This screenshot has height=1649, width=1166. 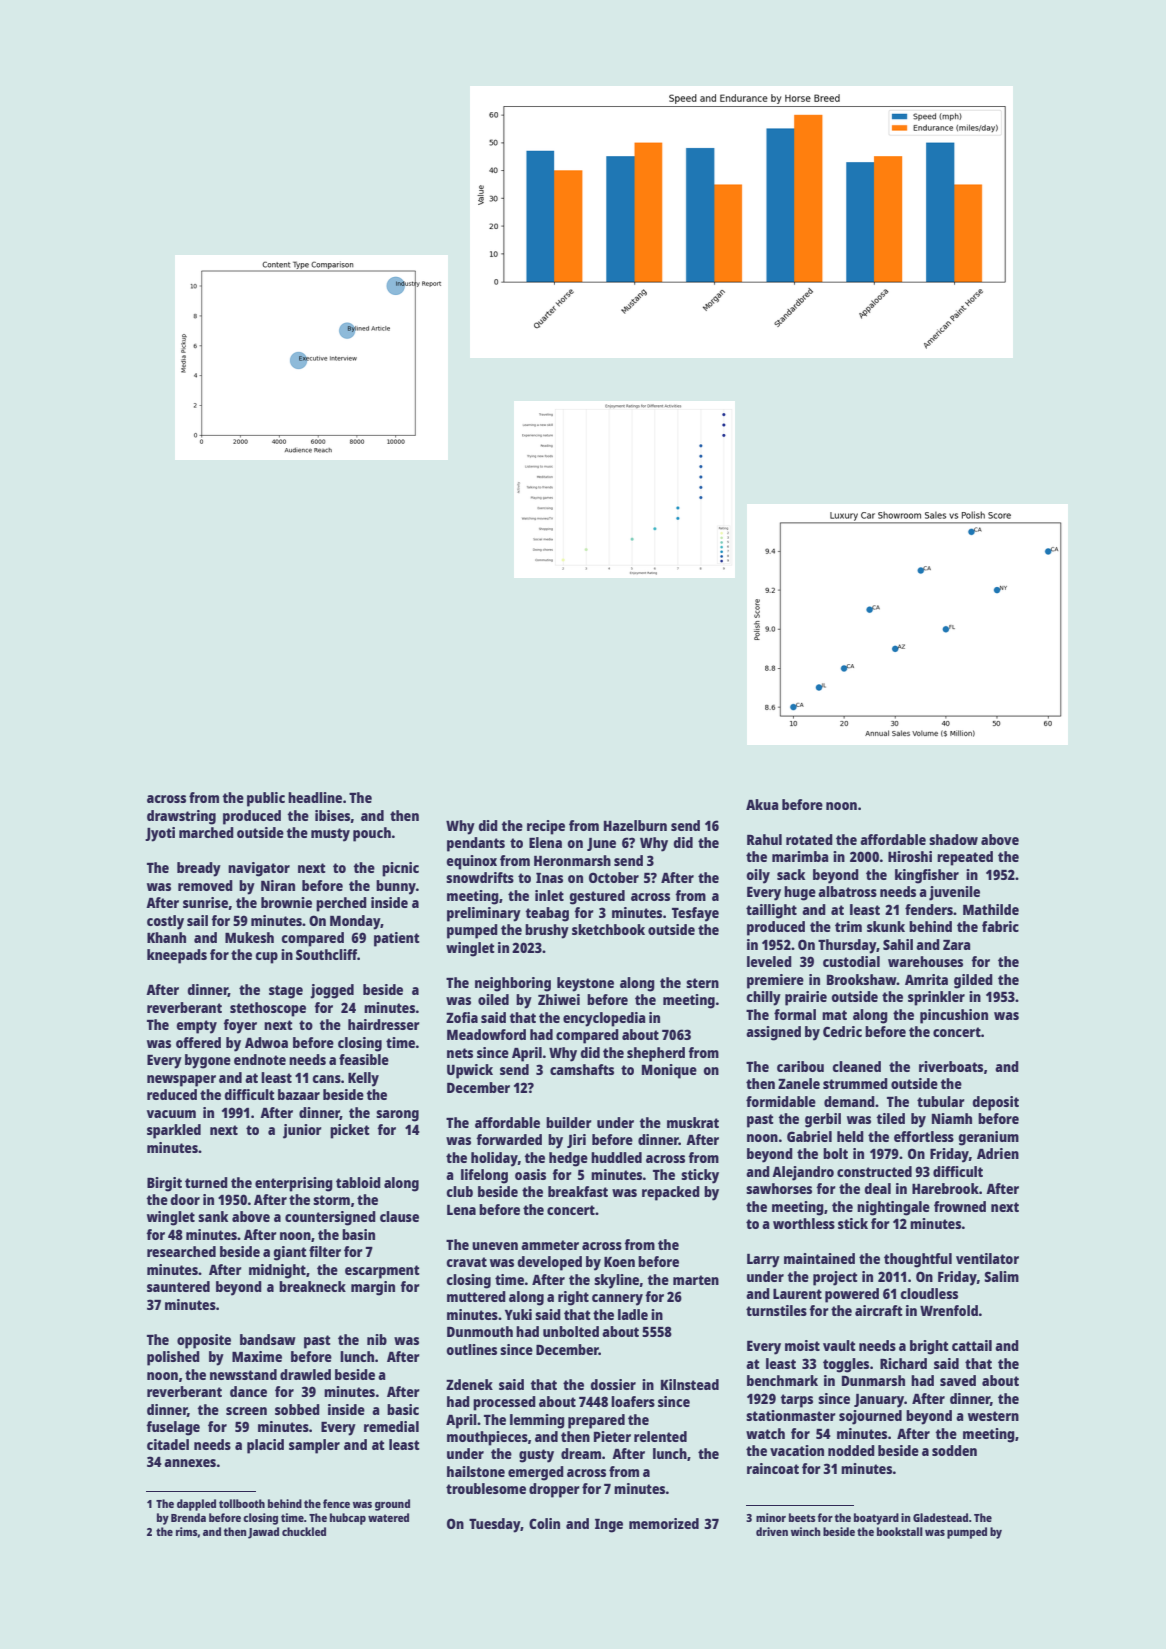 What do you see at coordinates (364, 1059) in the screenshot?
I see `feasible` at bounding box center [364, 1059].
